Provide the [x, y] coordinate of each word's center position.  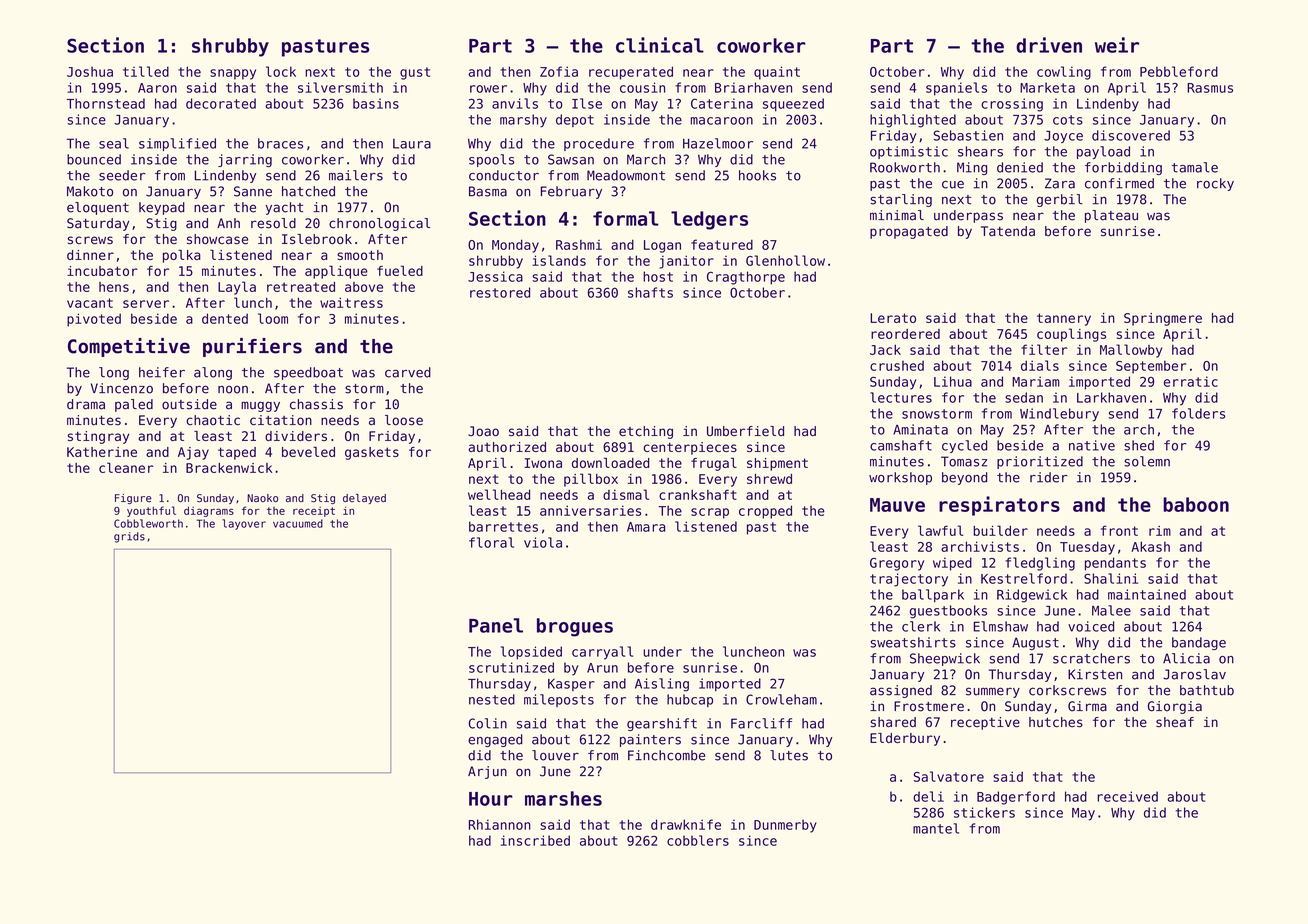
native [1092, 445]
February [571, 192]
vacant [90, 303]
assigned [901, 691]
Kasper [571, 685]
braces [280, 143]
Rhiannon [500, 824]
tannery [1064, 319]
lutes [789, 755]
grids [129, 537]
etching [646, 432]
